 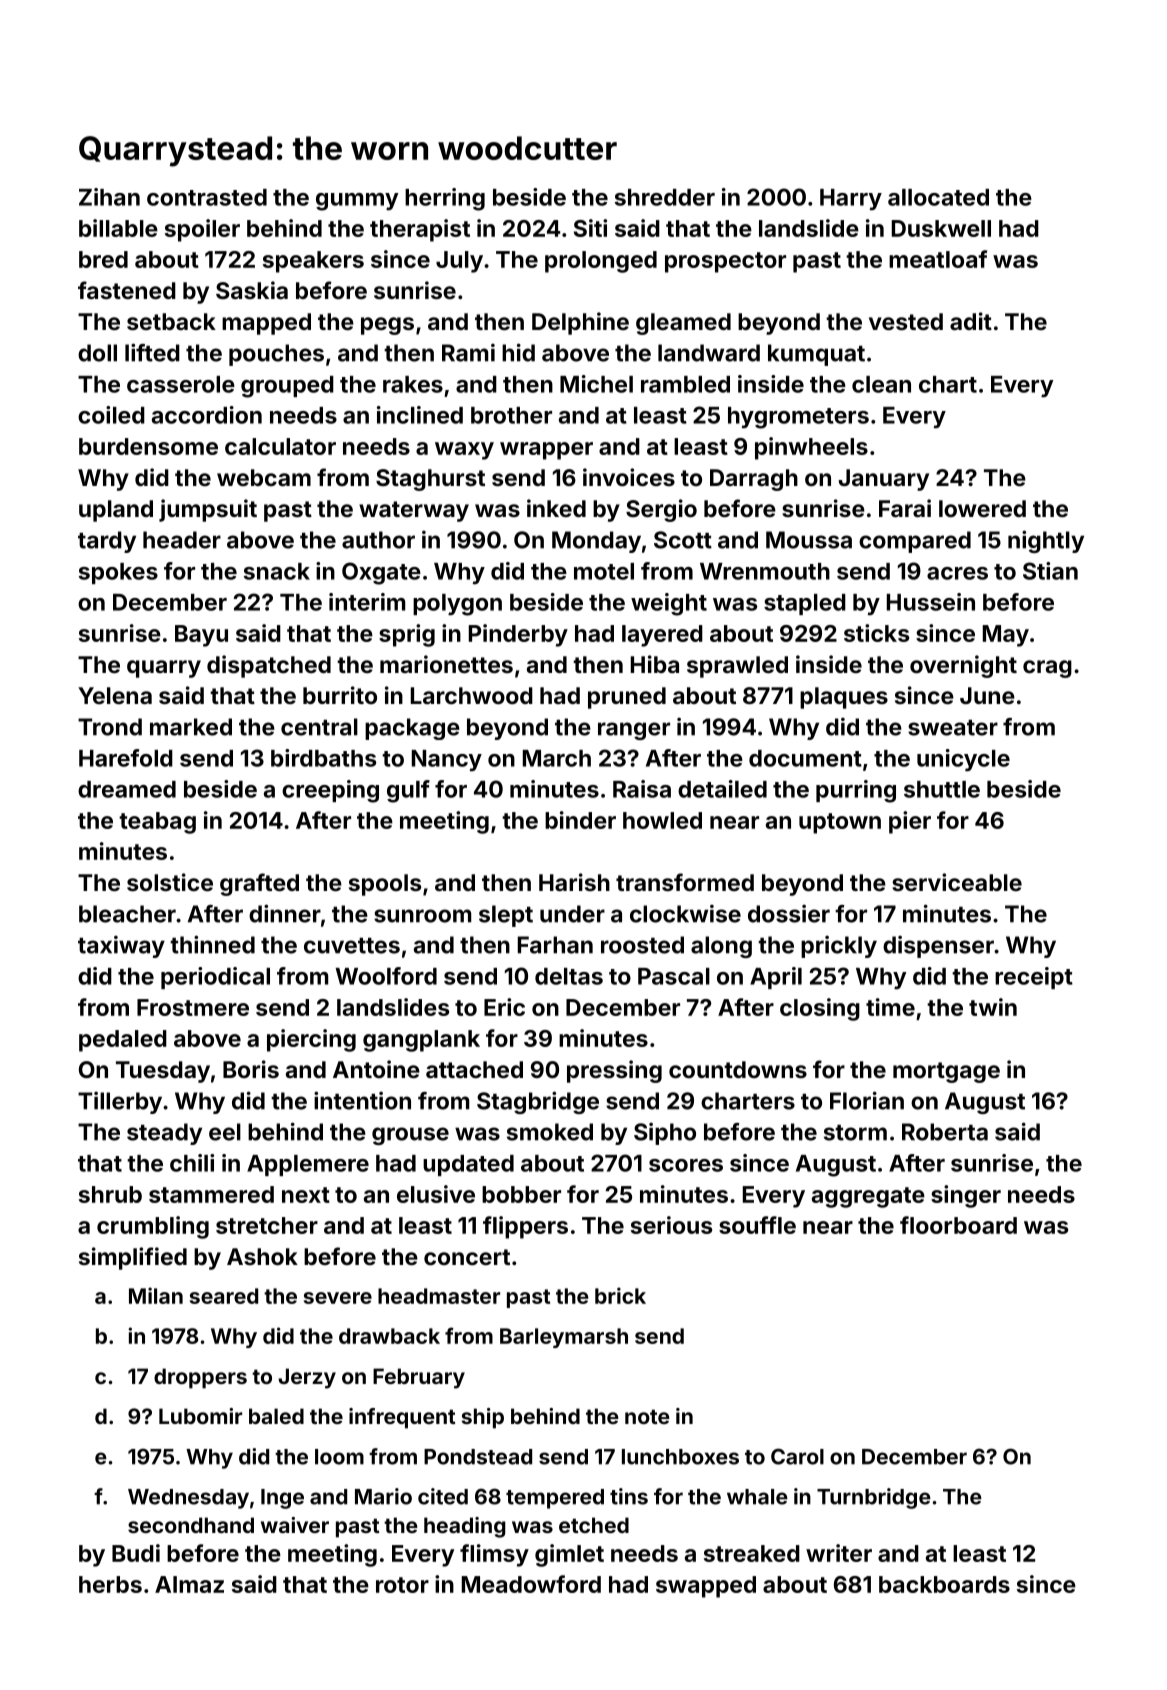 I want to click on flippers, so click(x=525, y=1227).
